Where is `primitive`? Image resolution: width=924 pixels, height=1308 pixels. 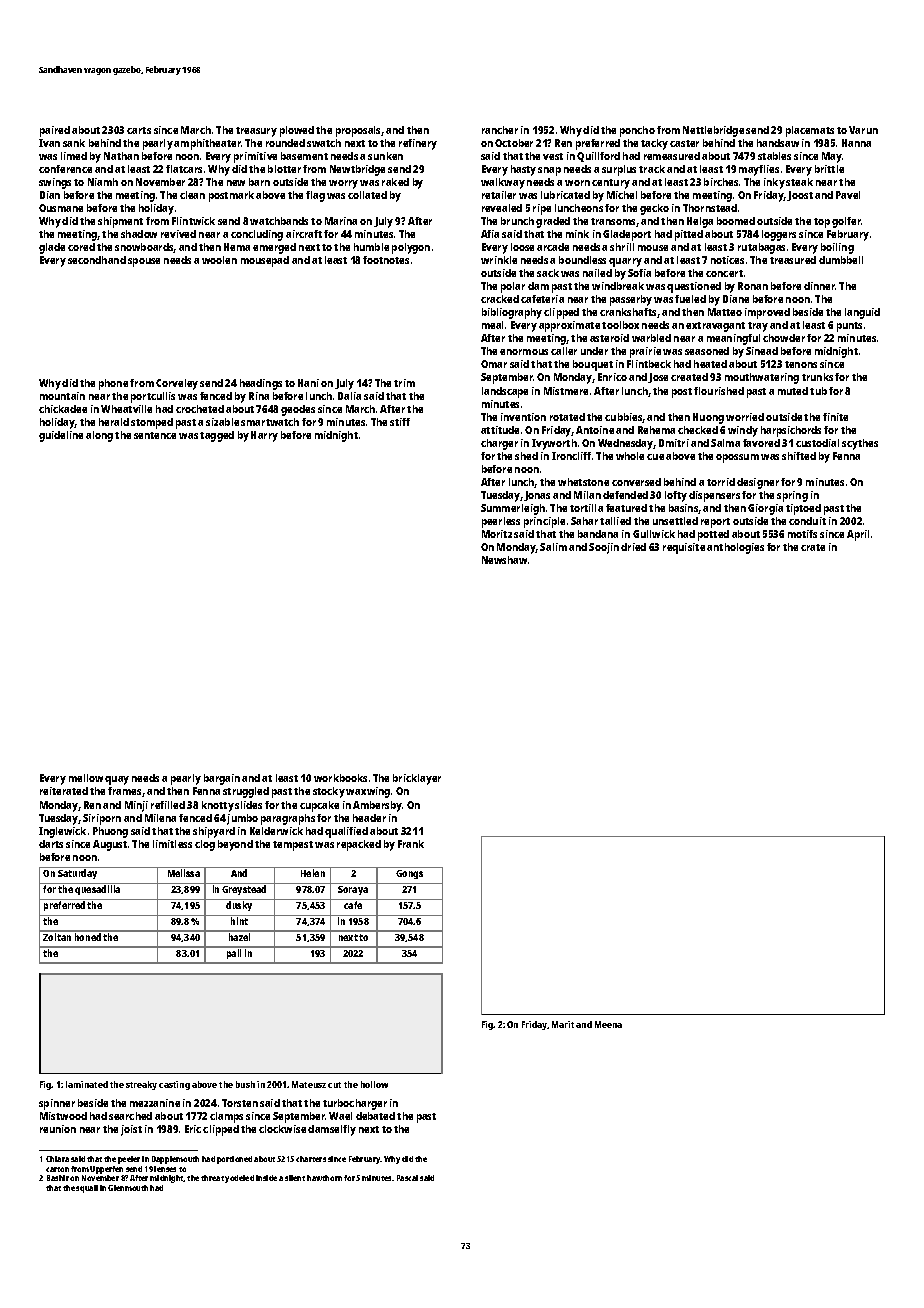 primitive is located at coordinates (255, 157).
